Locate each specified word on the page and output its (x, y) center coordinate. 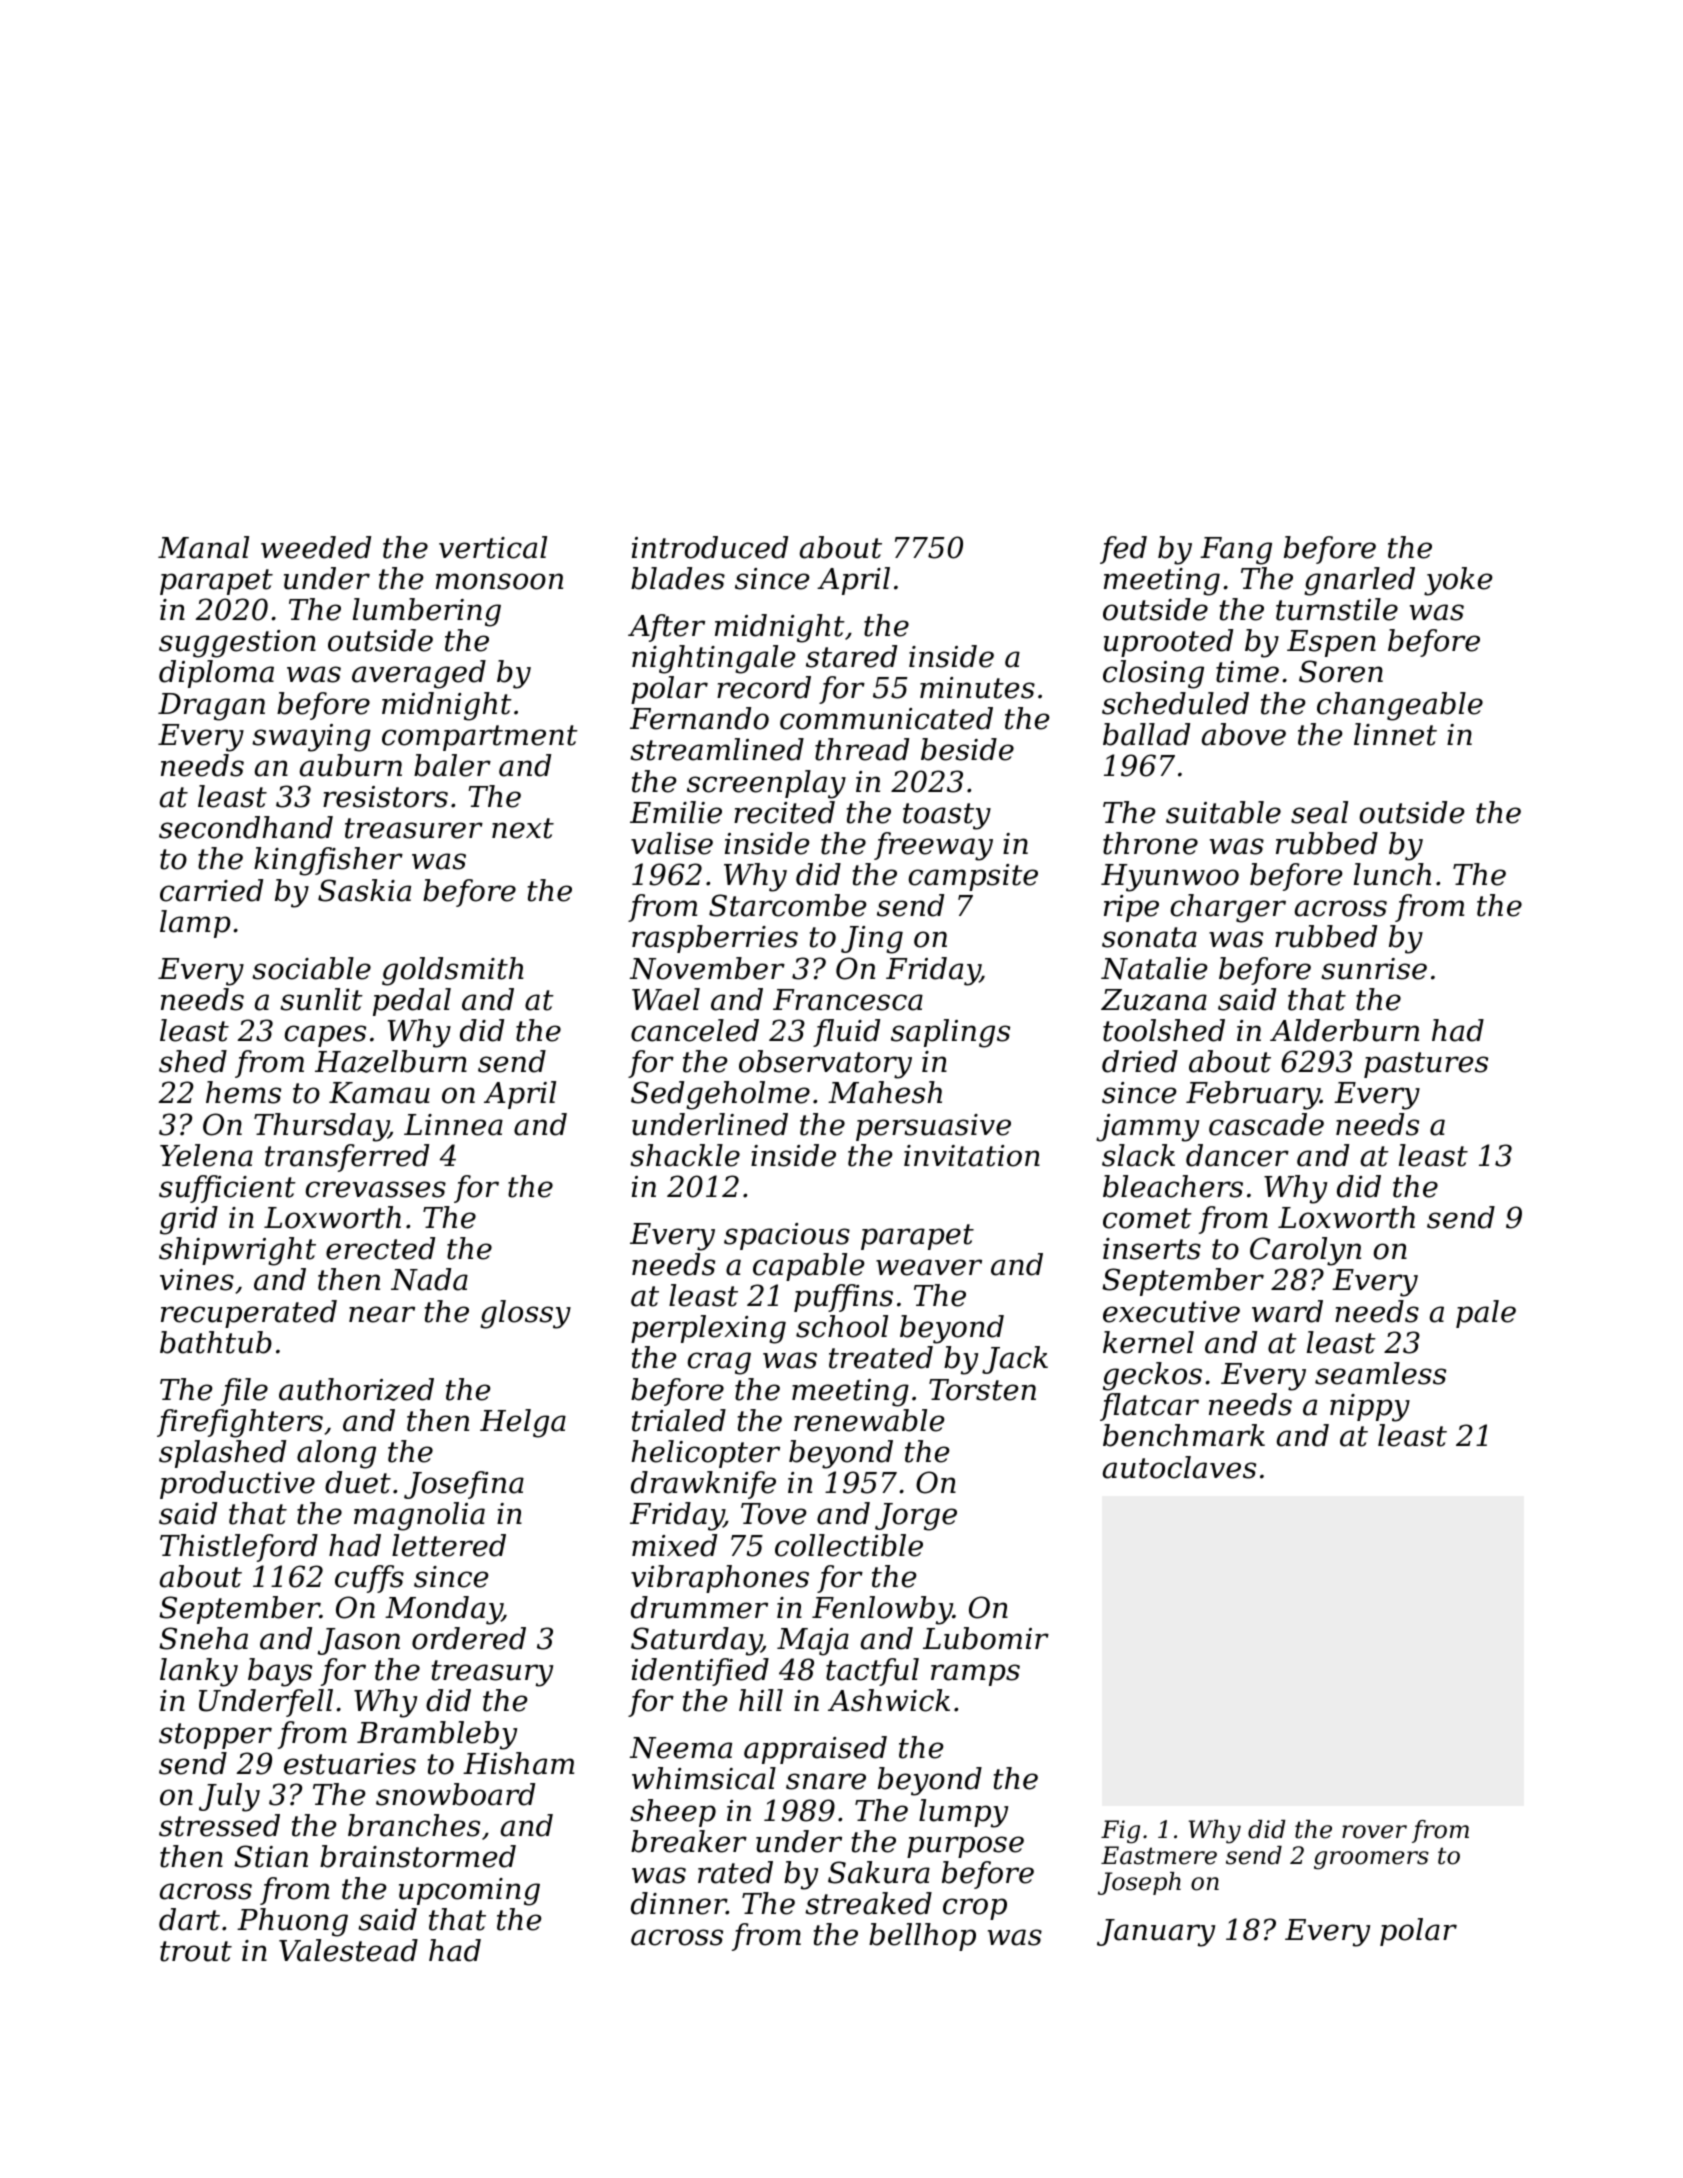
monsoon (499, 581)
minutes (977, 688)
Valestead (348, 1950)
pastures (1426, 1065)
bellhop (922, 1937)
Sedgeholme (720, 1095)
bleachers (1173, 1186)
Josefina (464, 1485)
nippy (1370, 1408)
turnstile (1337, 609)
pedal (412, 1002)
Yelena (206, 1155)
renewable (869, 1420)
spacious (787, 1236)
